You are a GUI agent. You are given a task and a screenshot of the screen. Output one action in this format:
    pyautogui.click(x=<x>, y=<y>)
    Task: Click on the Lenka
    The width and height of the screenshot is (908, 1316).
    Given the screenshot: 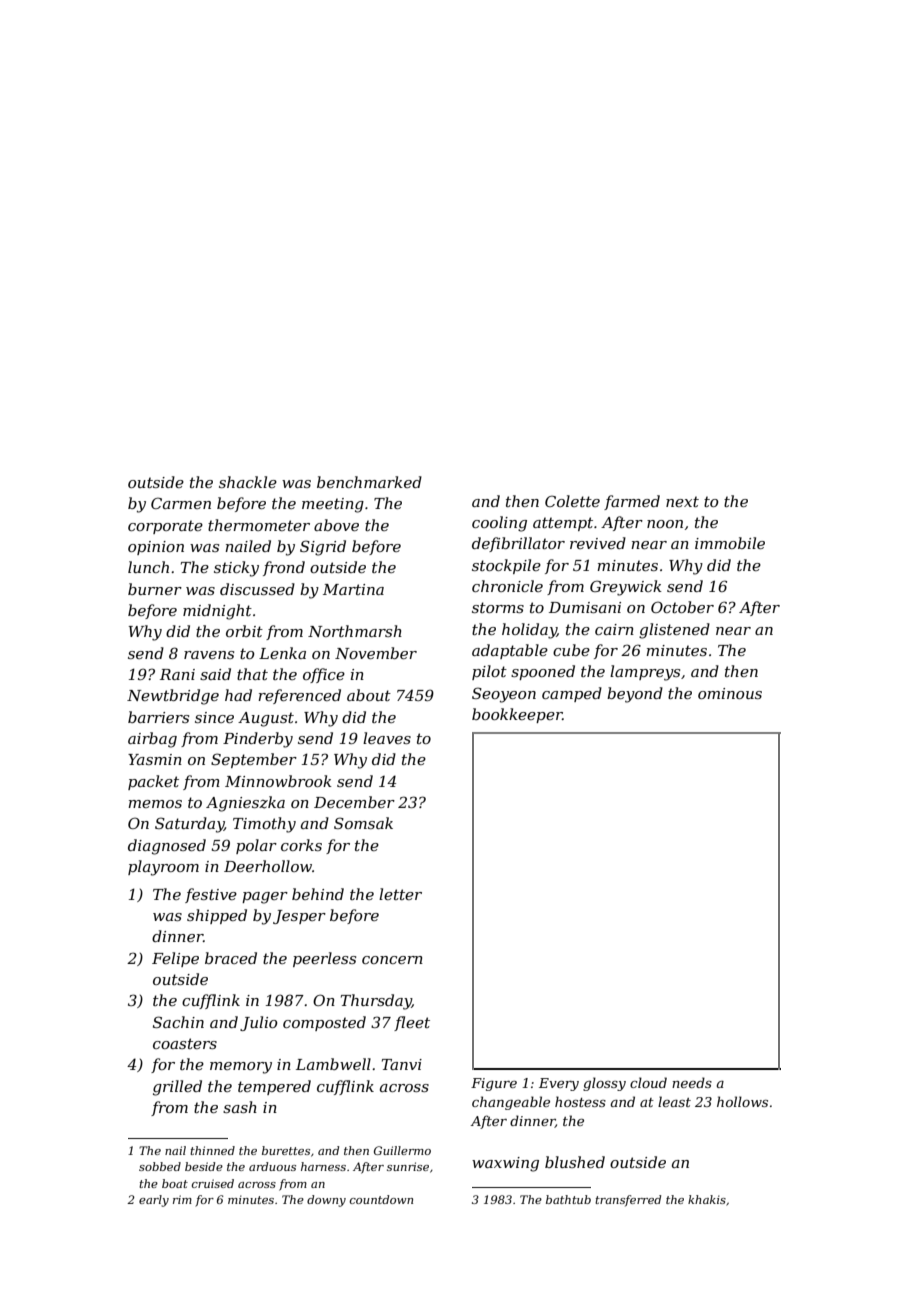 What is the action you would take?
    pyautogui.click(x=282, y=653)
